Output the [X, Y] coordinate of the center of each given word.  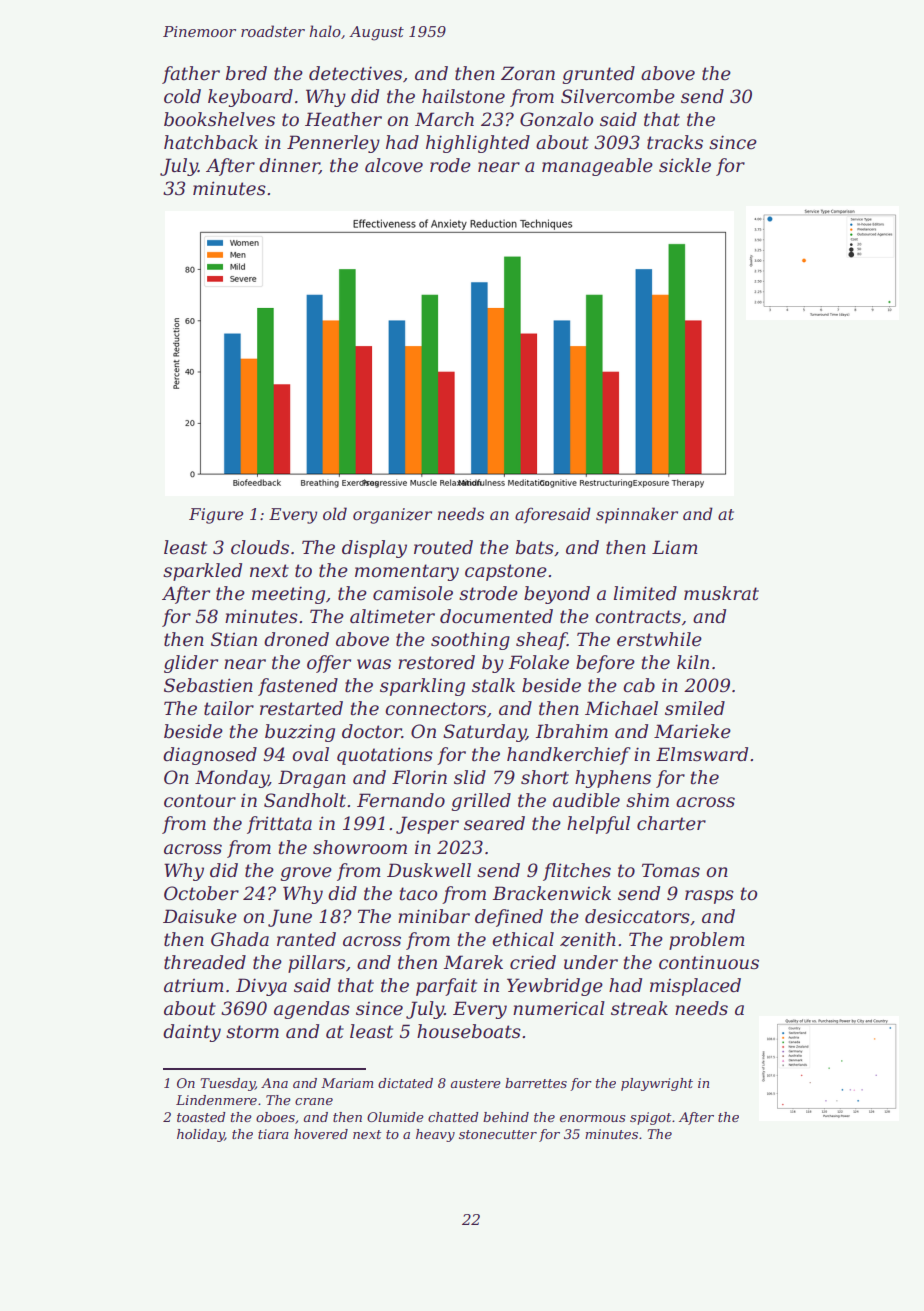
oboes [275, 1117]
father [191, 75]
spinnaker [637, 515]
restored [436, 662]
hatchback [211, 142]
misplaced [695, 987]
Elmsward [702, 754]
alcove [394, 165]
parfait [446, 987]
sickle [685, 165]
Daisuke [200, 916]
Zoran [528, 73]
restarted [301, 708]
